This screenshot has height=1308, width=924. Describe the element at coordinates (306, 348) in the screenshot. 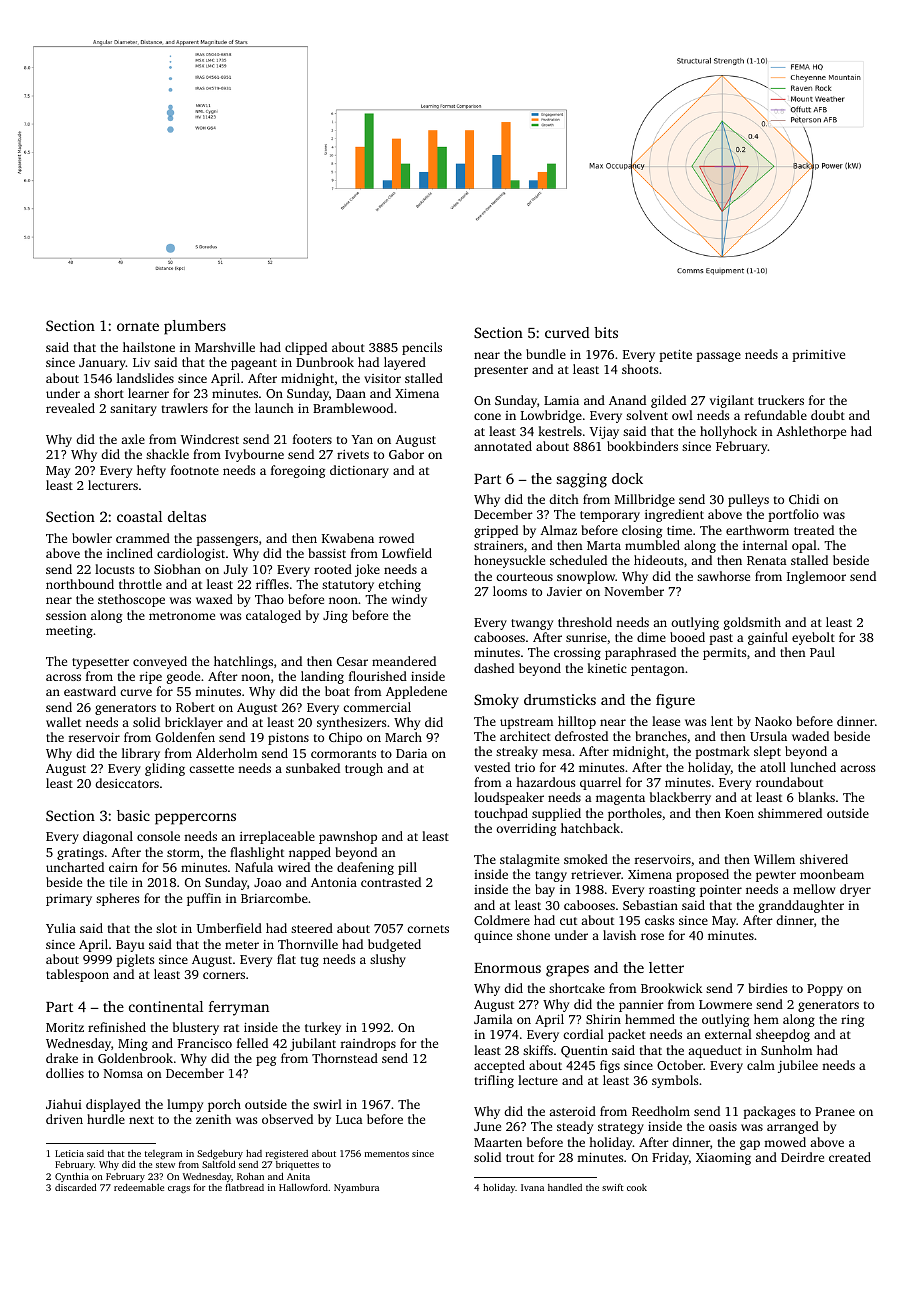

I see `clipped` at that location.
